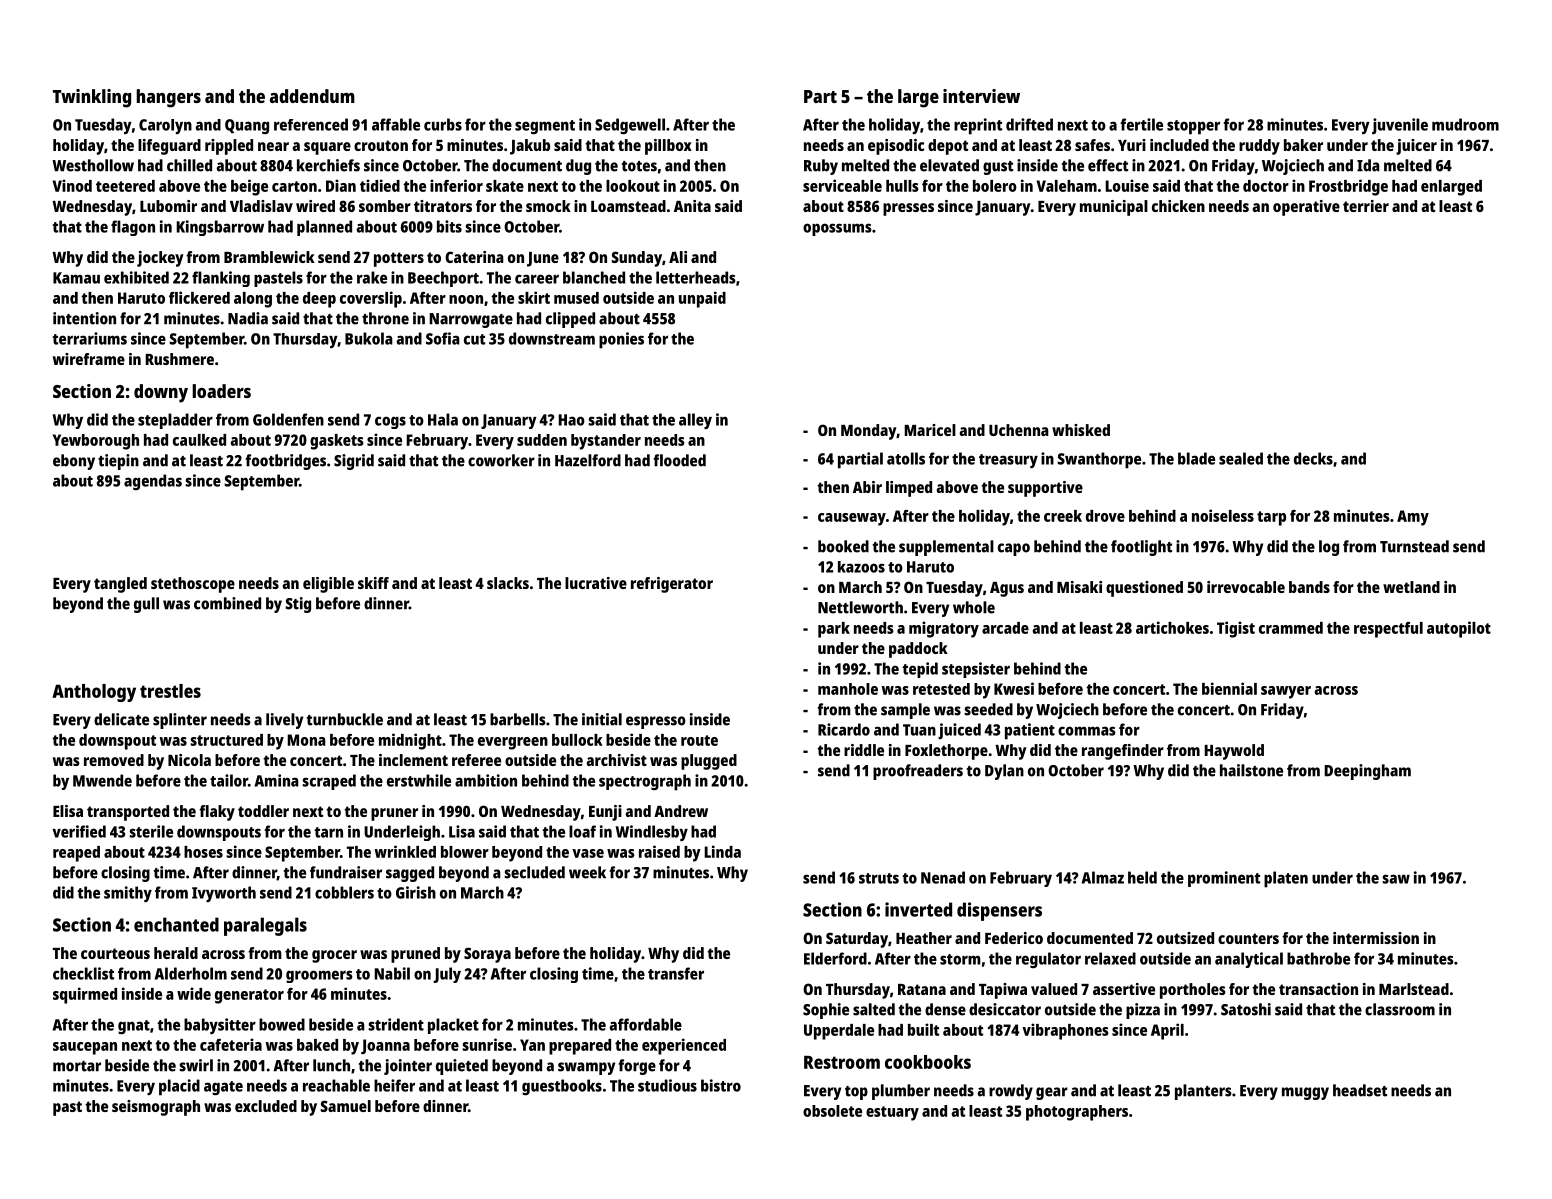  What do you see at coordinates (96, 442) in the document?
I see `Yewborough` at bounding box center [96, 442].
